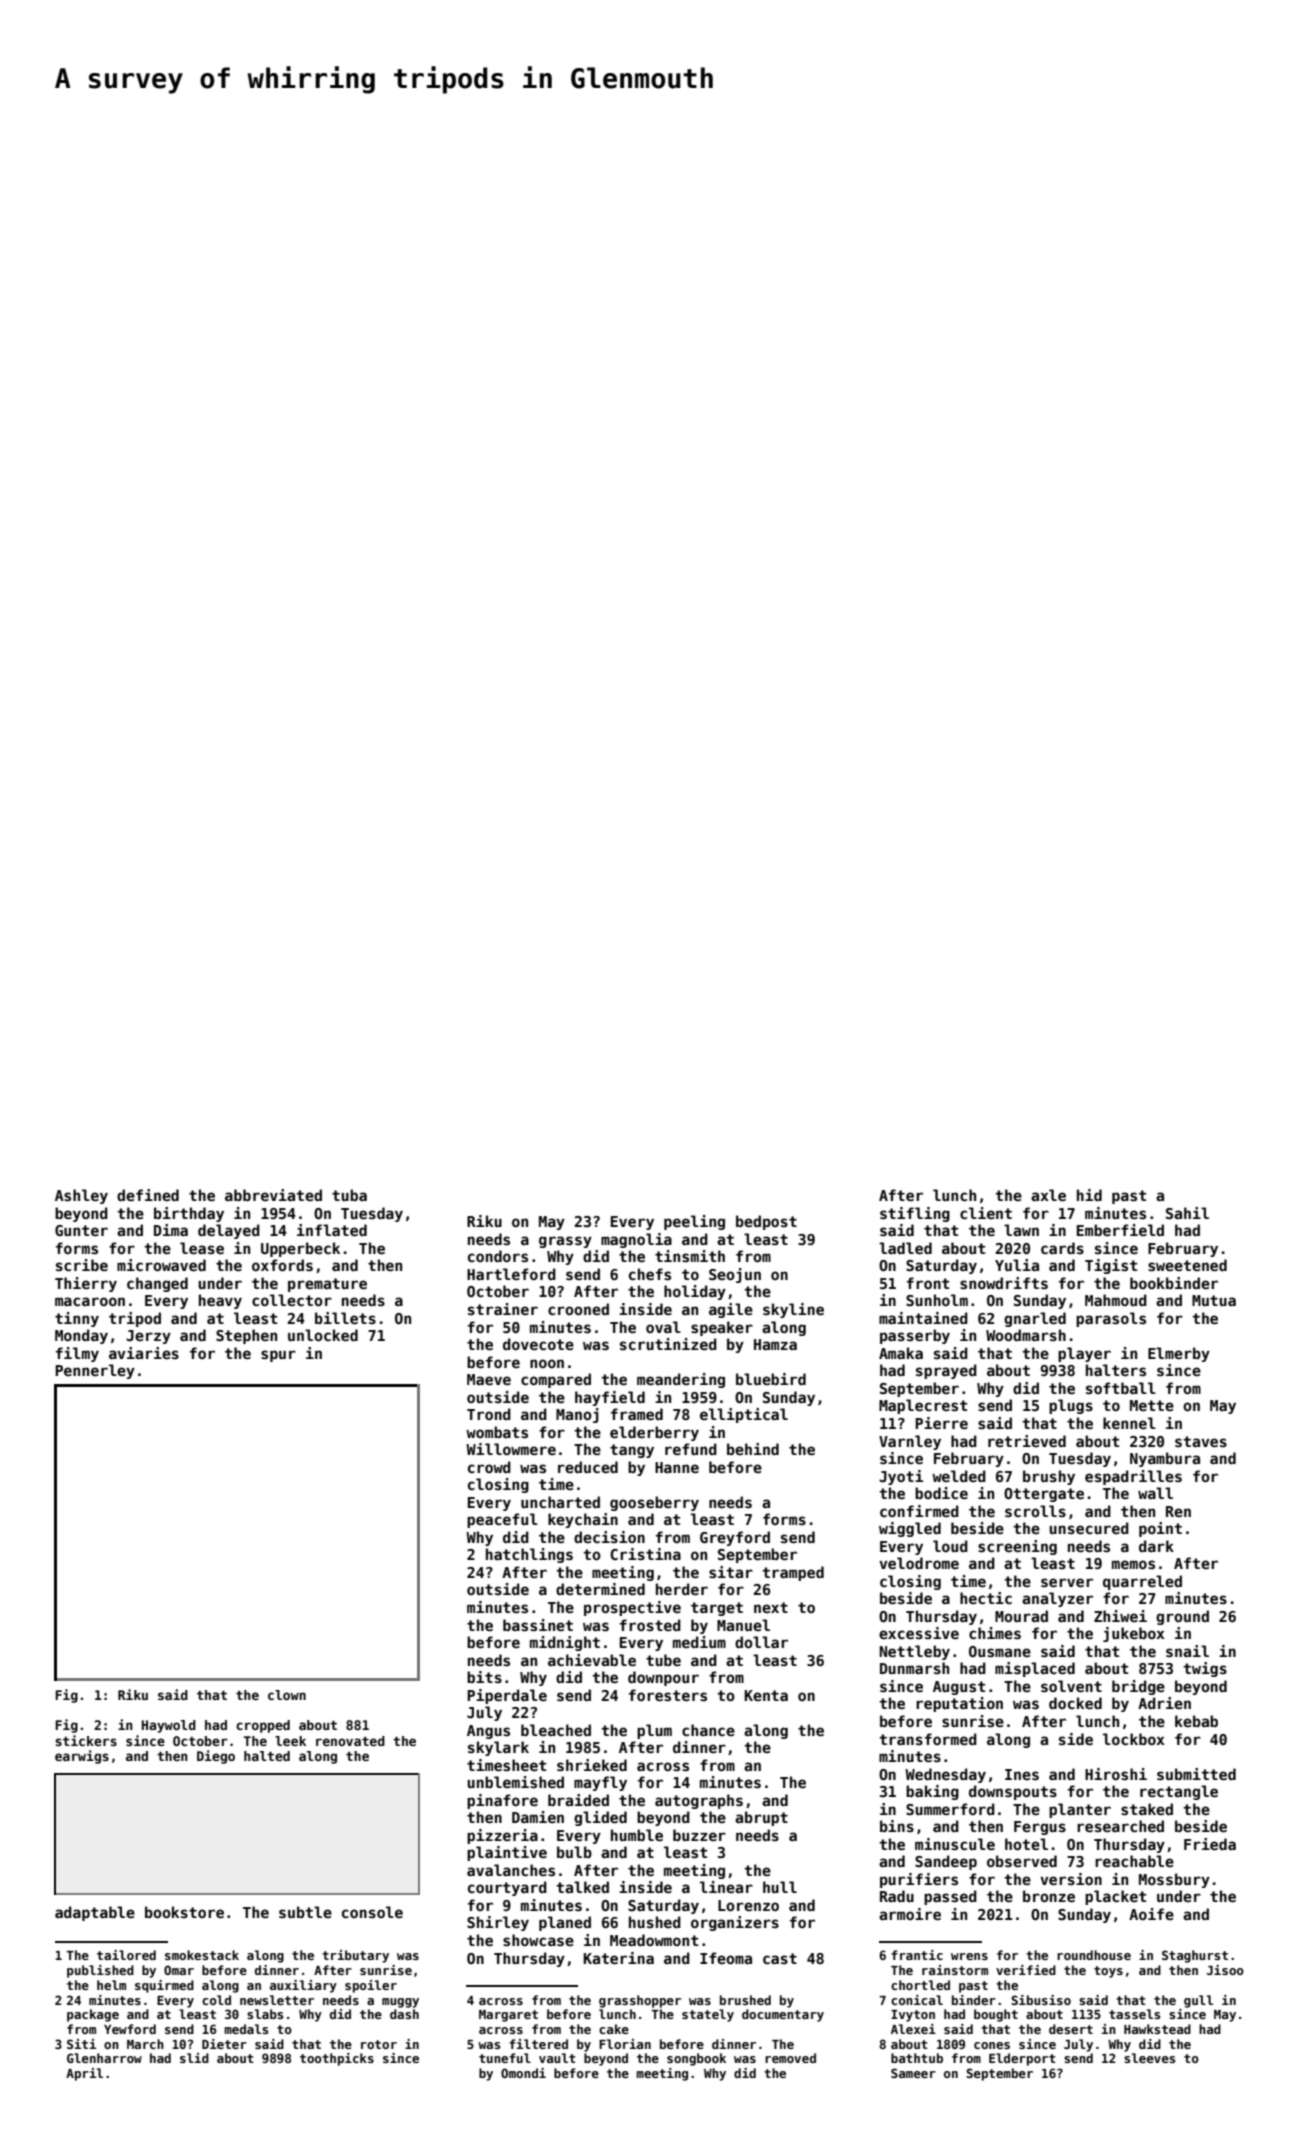 This page has height=2139, width=1299. I want to click on peaceful, so click(502, 1520).
